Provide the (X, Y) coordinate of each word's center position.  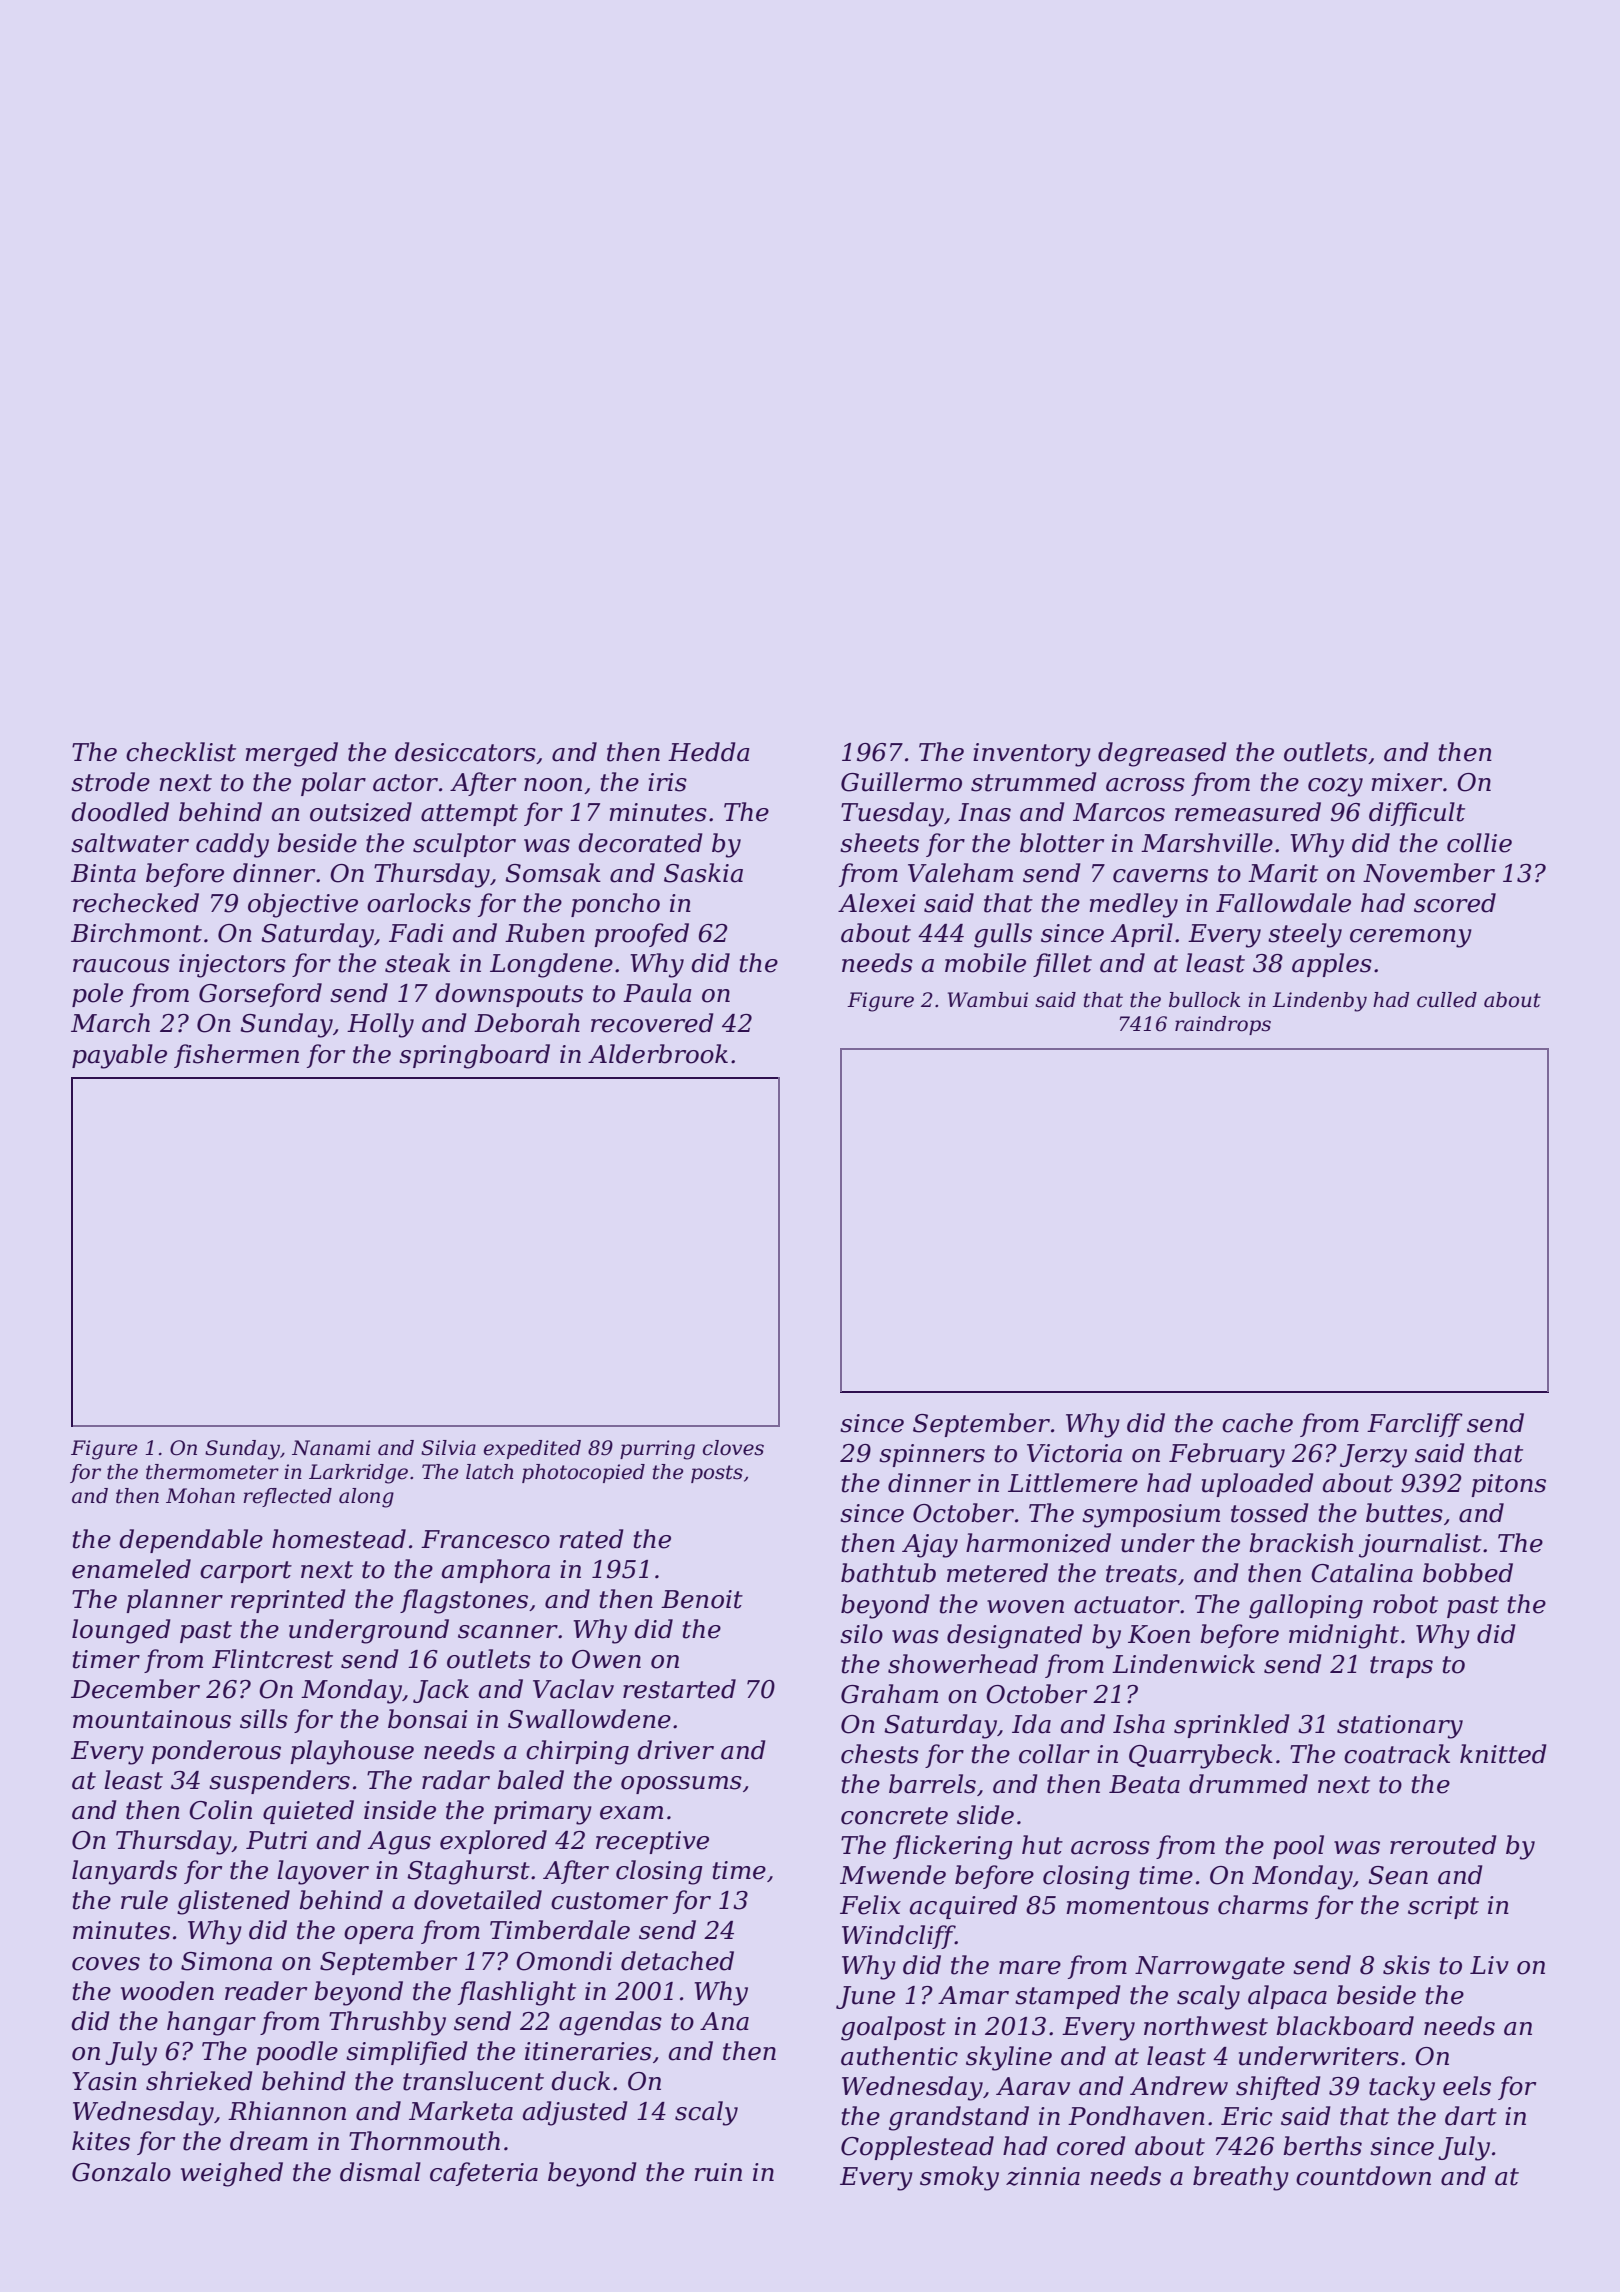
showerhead (963, 1664)
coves (106, 1964)
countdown (1363, 2176)
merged (291, 754)
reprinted (288, 1601)
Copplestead (917, 2148)
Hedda (709, 752)
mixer (1406, 782)
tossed (1270, 1513)
